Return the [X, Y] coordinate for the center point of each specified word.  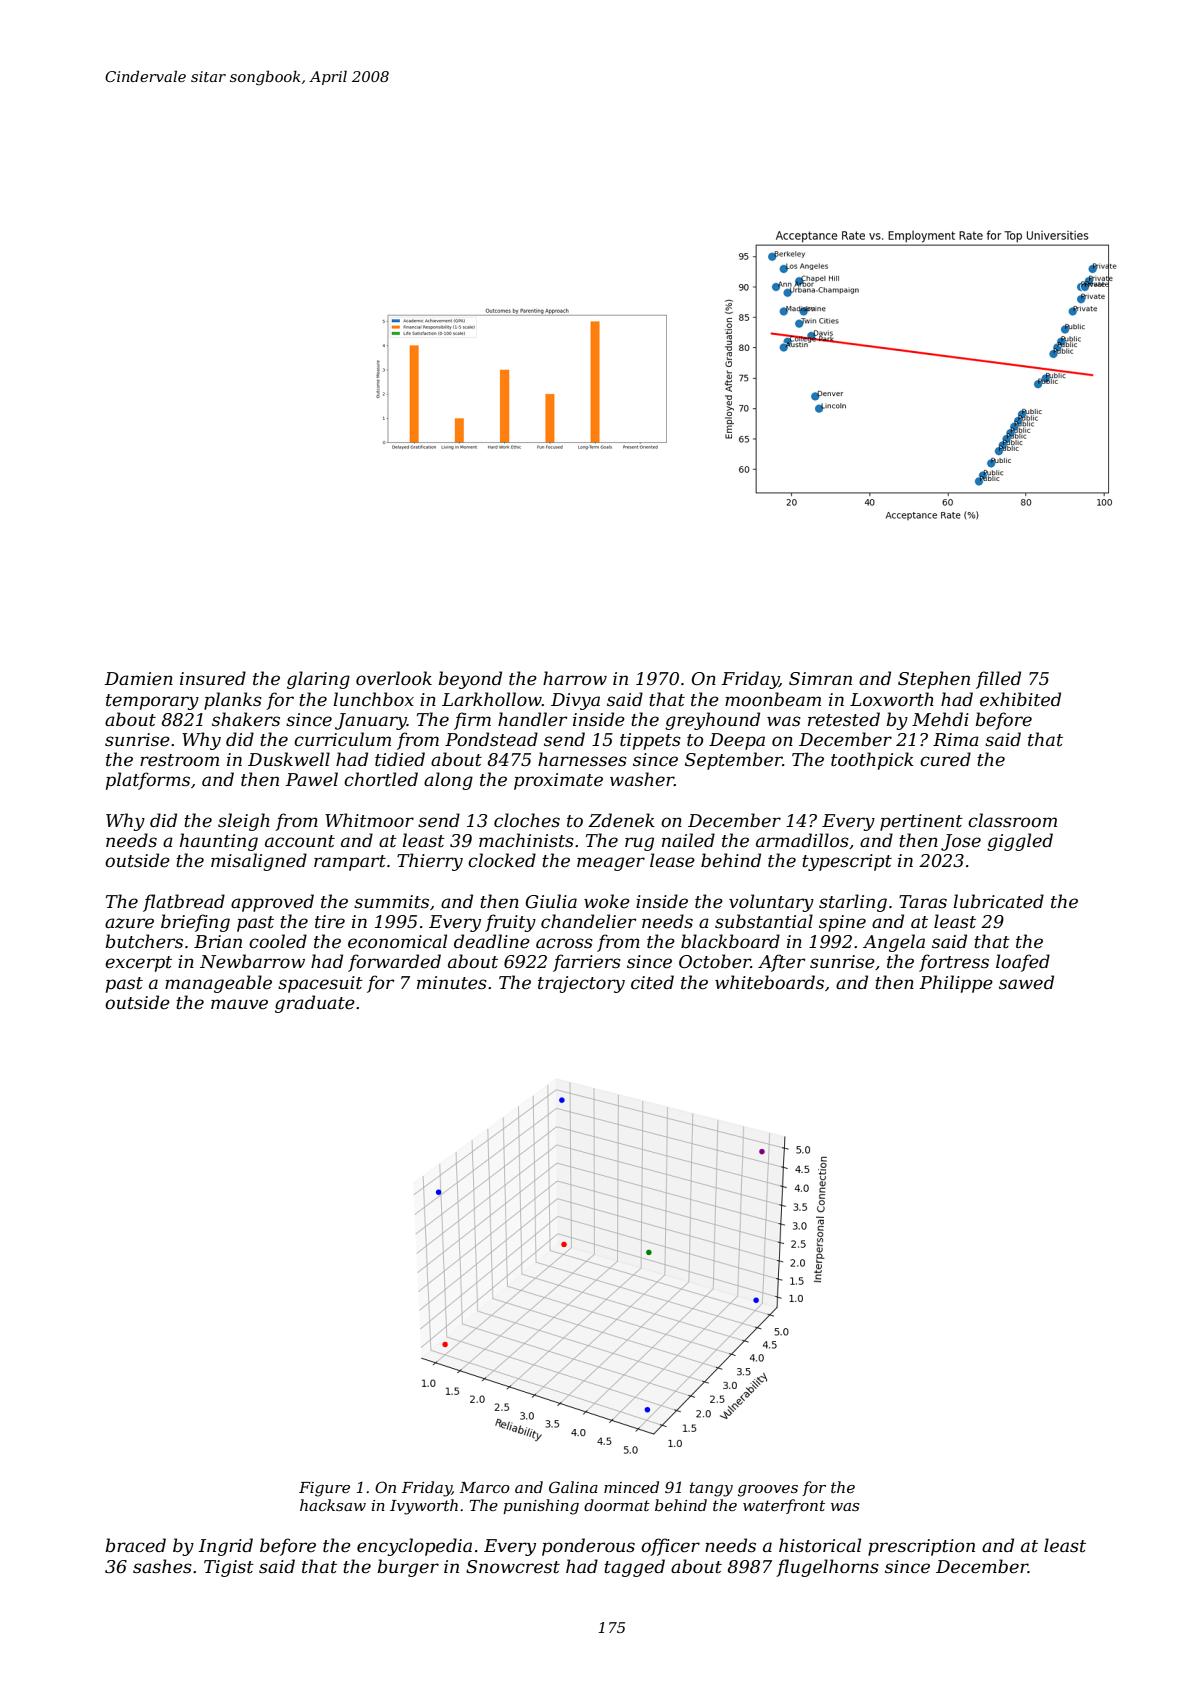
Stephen [934, 680]
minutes [452, 983]
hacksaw [333, 1505]
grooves [768, 1491]
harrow [575, 678]
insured [213, 678]
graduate [315, 1004]
